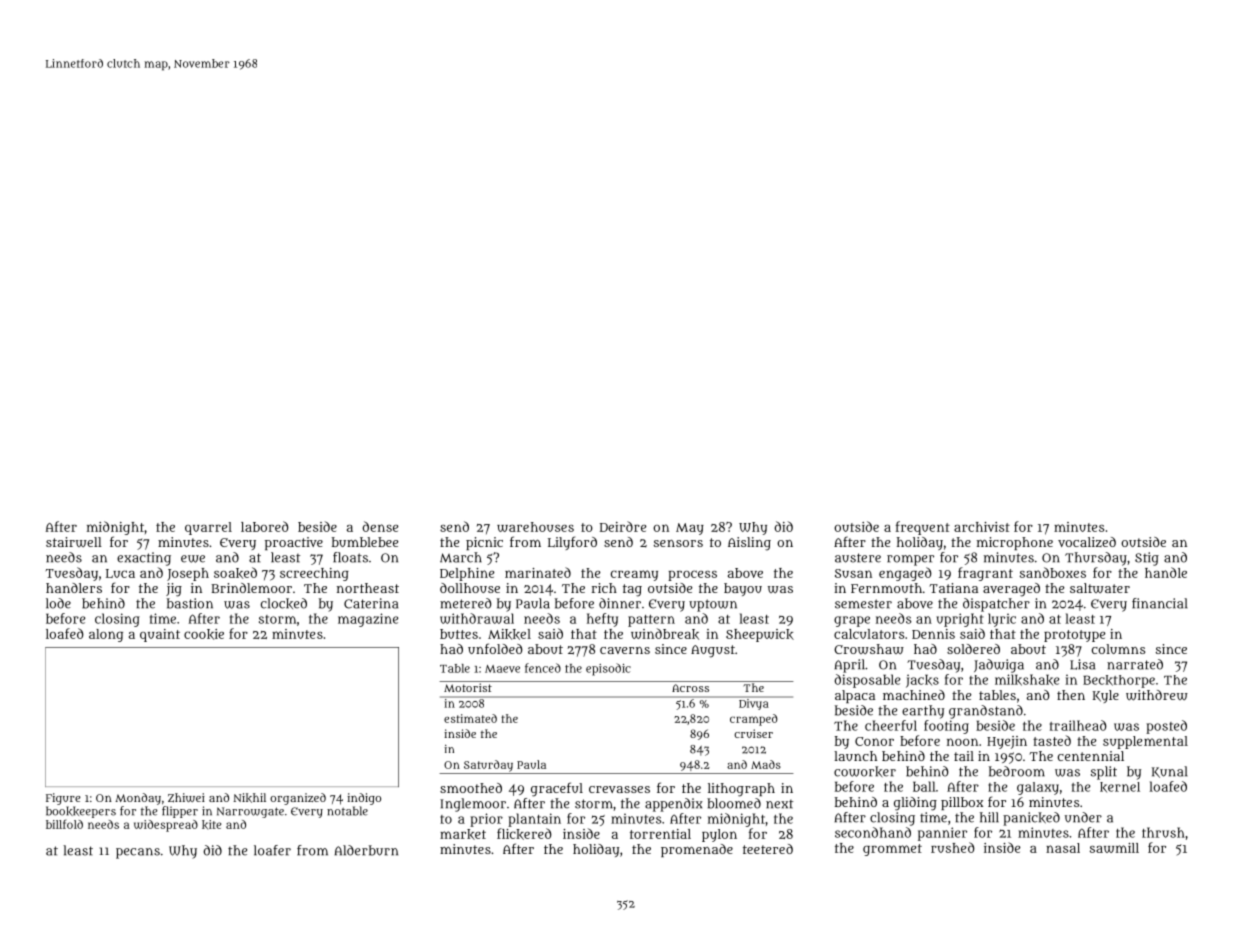 The image size is (1233, 952). Describe the element at coordinates (365, 542) in the screenshot. I see `bumblebee` at that location.
